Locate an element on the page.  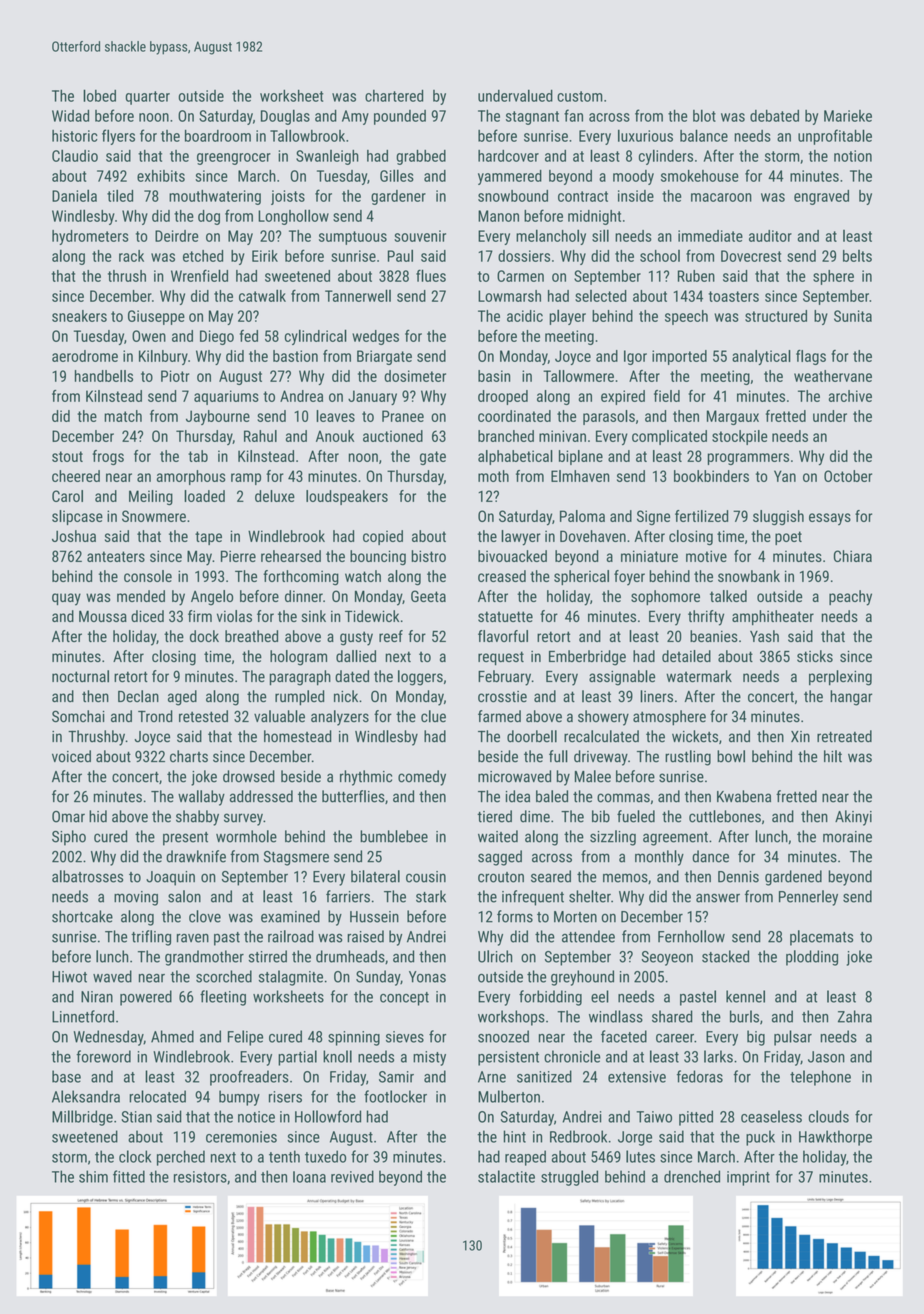
Marieke is located at coordinates (848, 116).
